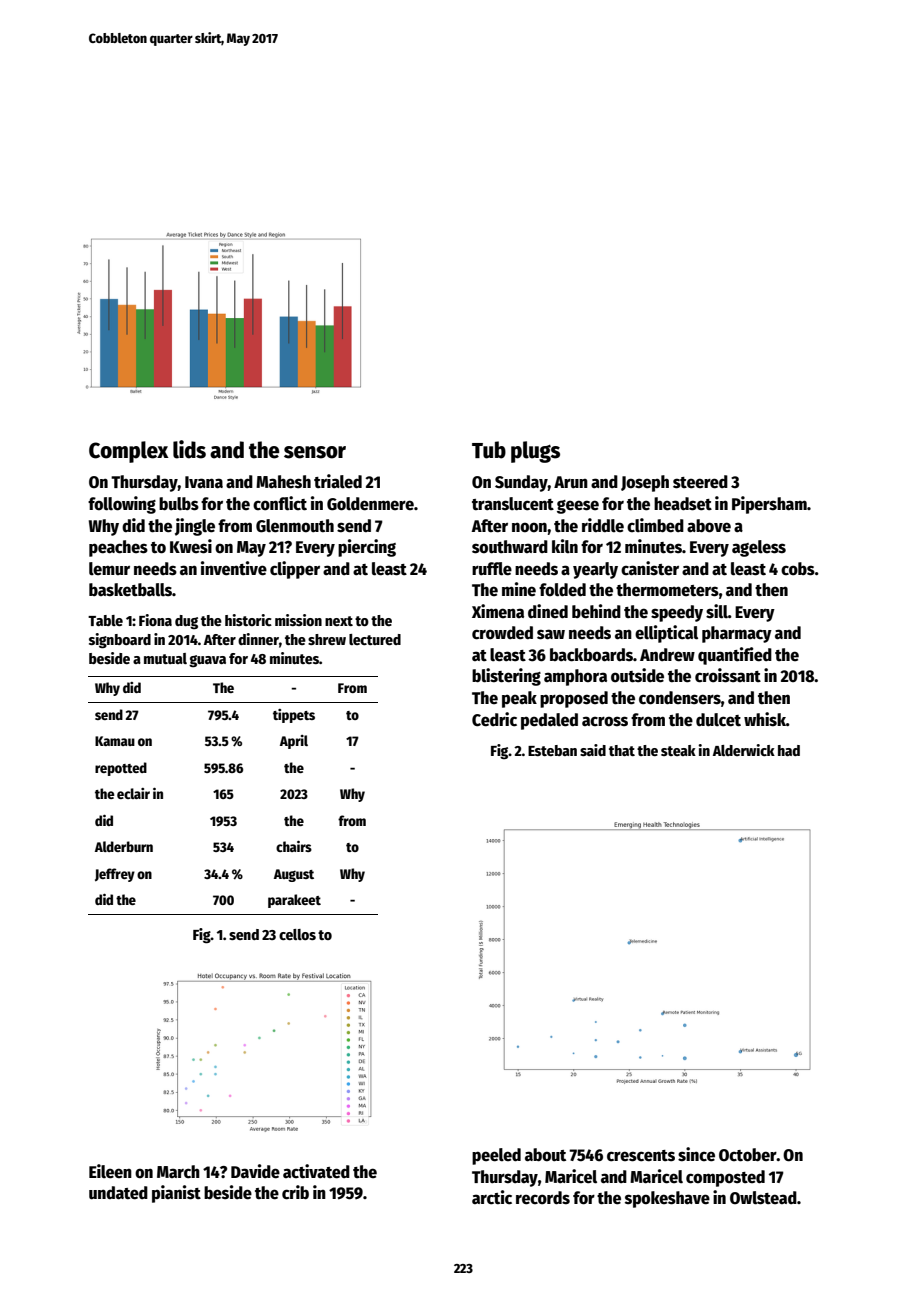  Describe the element at coordinates (115, 875) in the page. I see `Jeffrey` at that location.
